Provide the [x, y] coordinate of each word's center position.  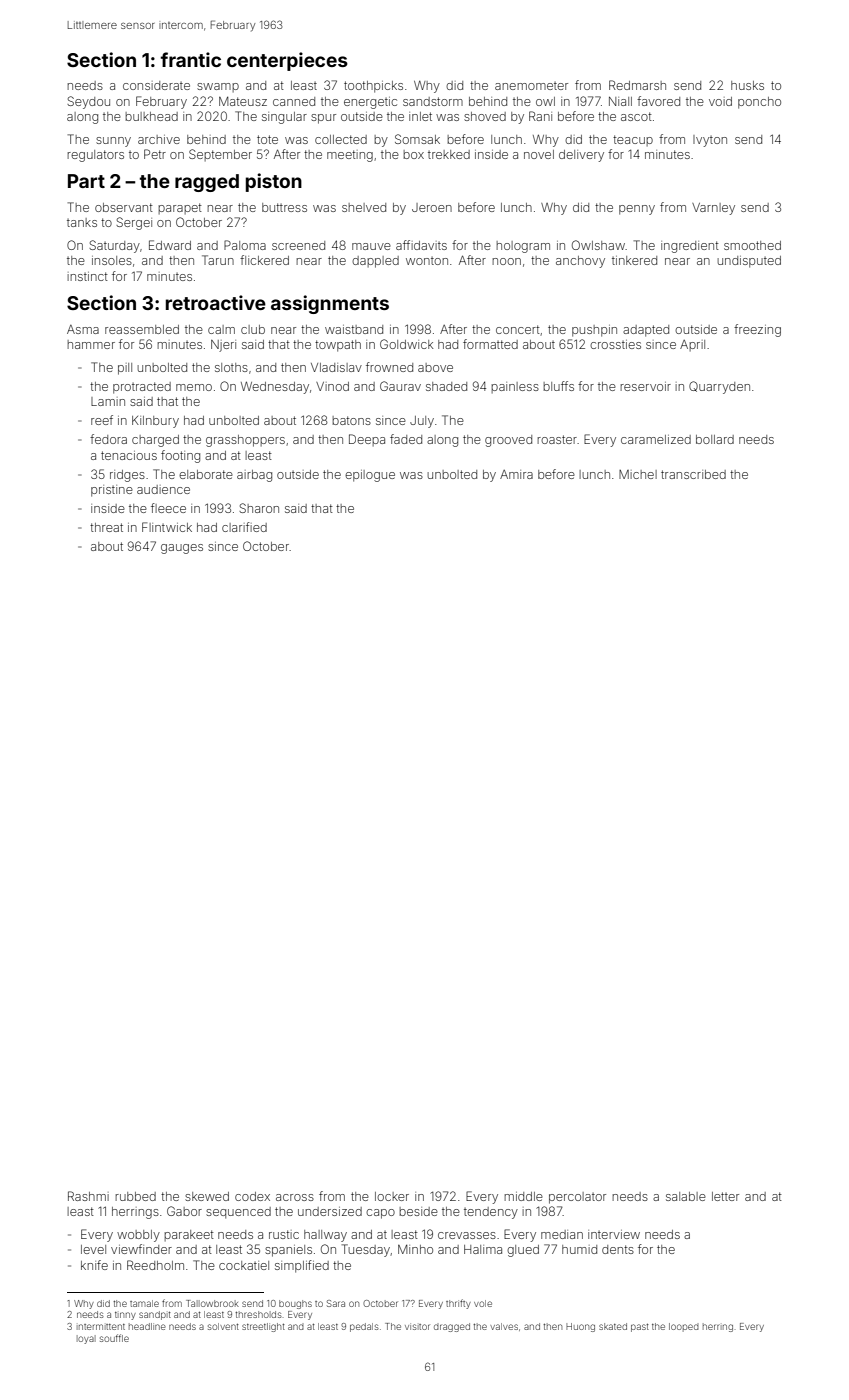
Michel [638, 474]
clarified [244, 527]
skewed [207, 1196]
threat [106, 527]
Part [86, 181]
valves [504, 1326]
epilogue [370, 476]
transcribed [693, 474]
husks [747, 85]
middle [523, 1196]
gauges [182, 549]
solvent [223, 1326]
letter [725, 1196]
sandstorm [433, 101]
